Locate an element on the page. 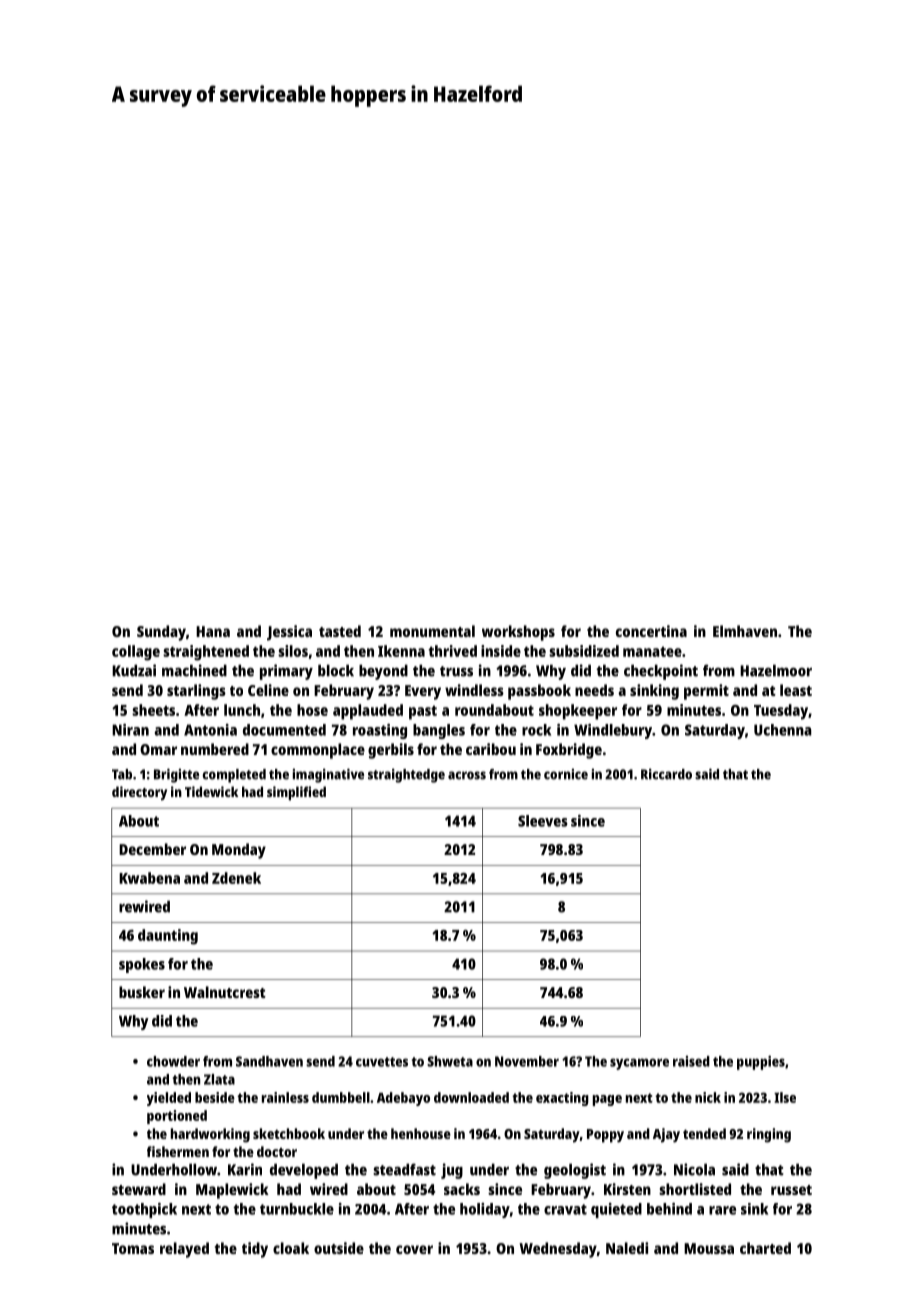 Image resolution: width=924 pixels, height=1308 pixels. directory is located at coordinates (139, 793).
